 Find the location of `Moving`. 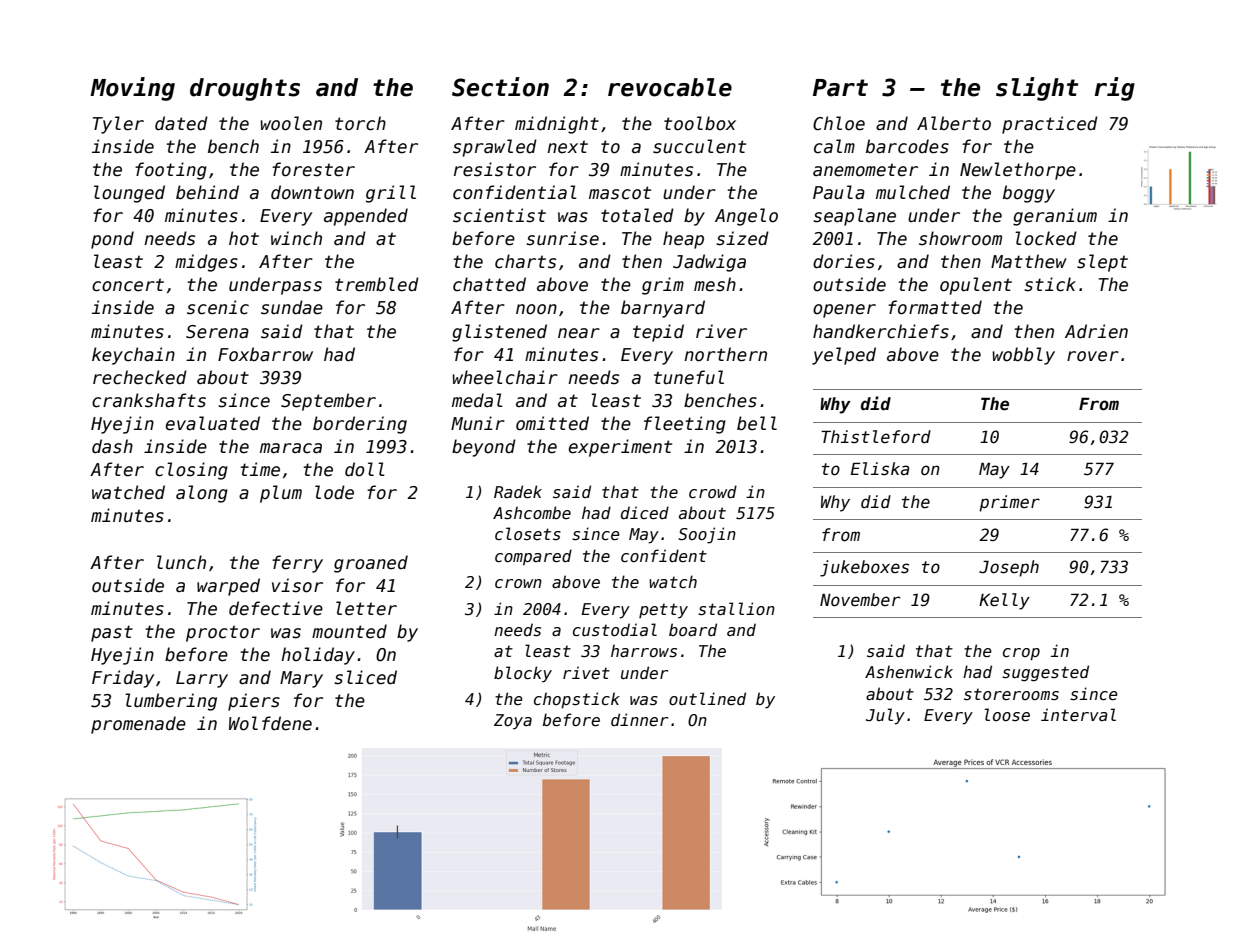

Moving is located at coordinates (132, 89).
